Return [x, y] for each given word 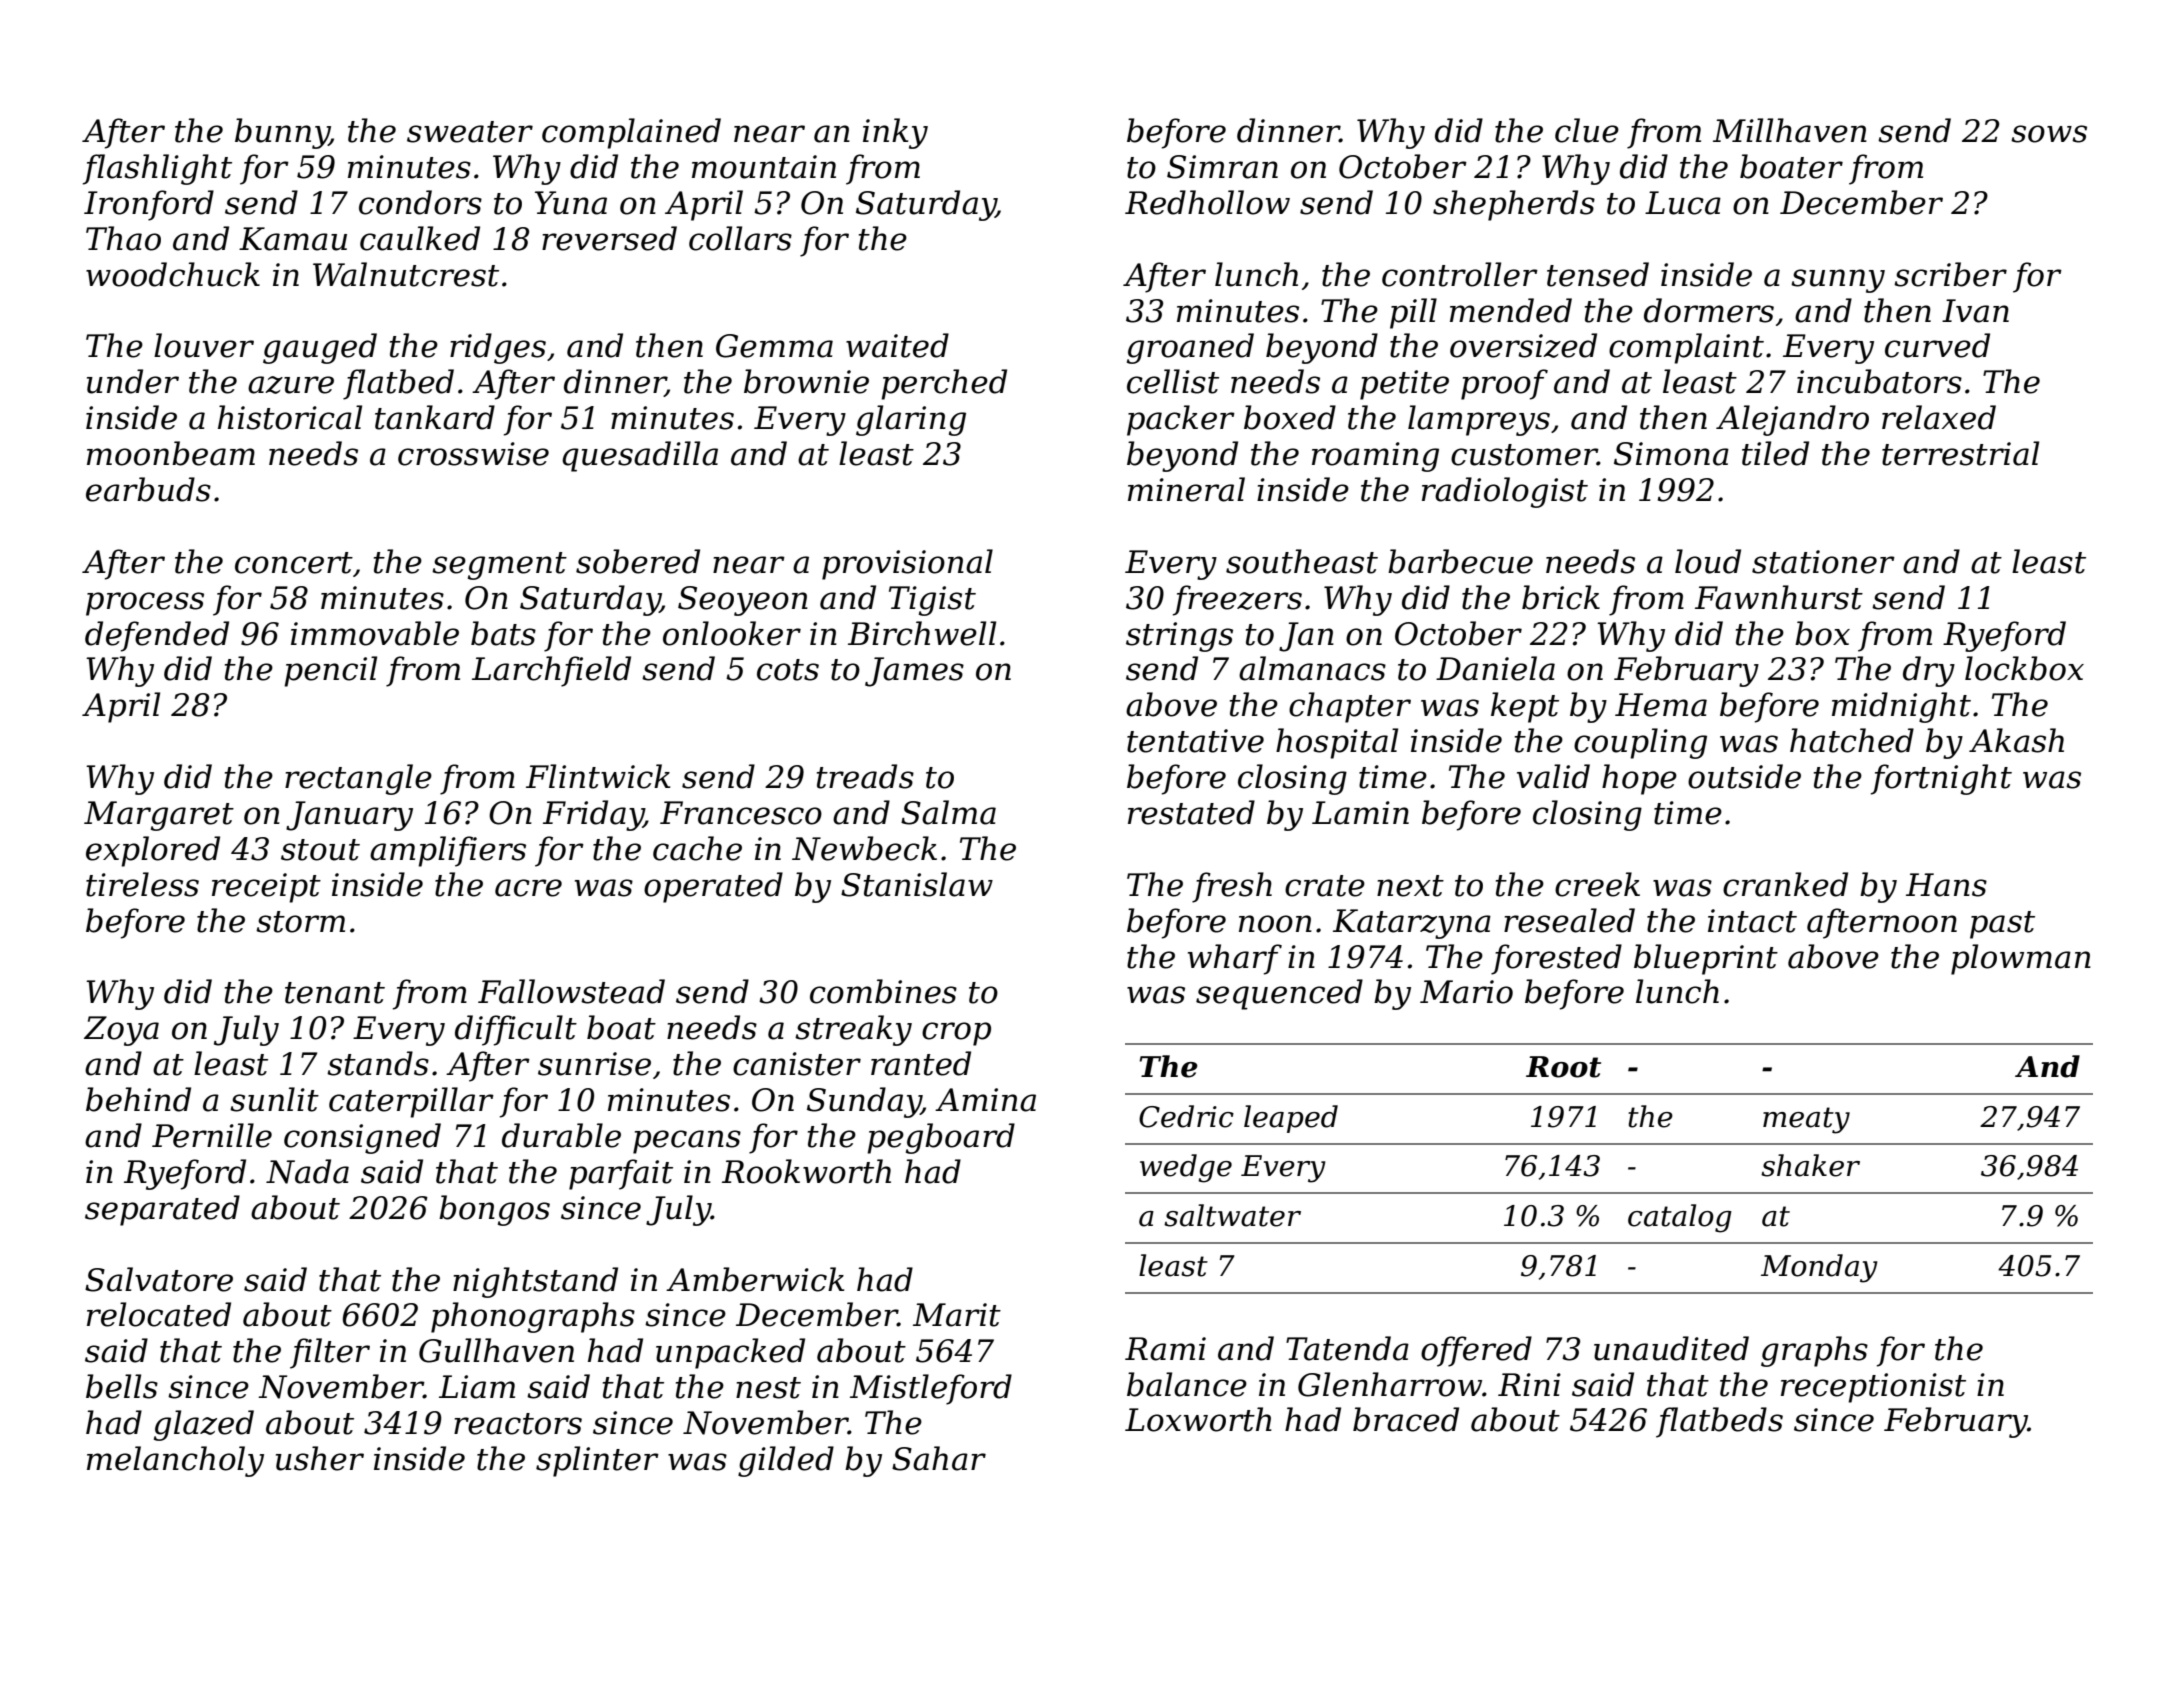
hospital [1337, 743]
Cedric [1186, 1116]
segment [499, 566]
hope [1639, 779]
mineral [1186, 489]
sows [2049, 134]
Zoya [121, 1031]
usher [320, 1458]
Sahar [939, 1458]
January [349, 816]
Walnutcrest [406, 274]
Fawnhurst [1779, 597]
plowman [2021, 959]
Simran [1222, 167]
